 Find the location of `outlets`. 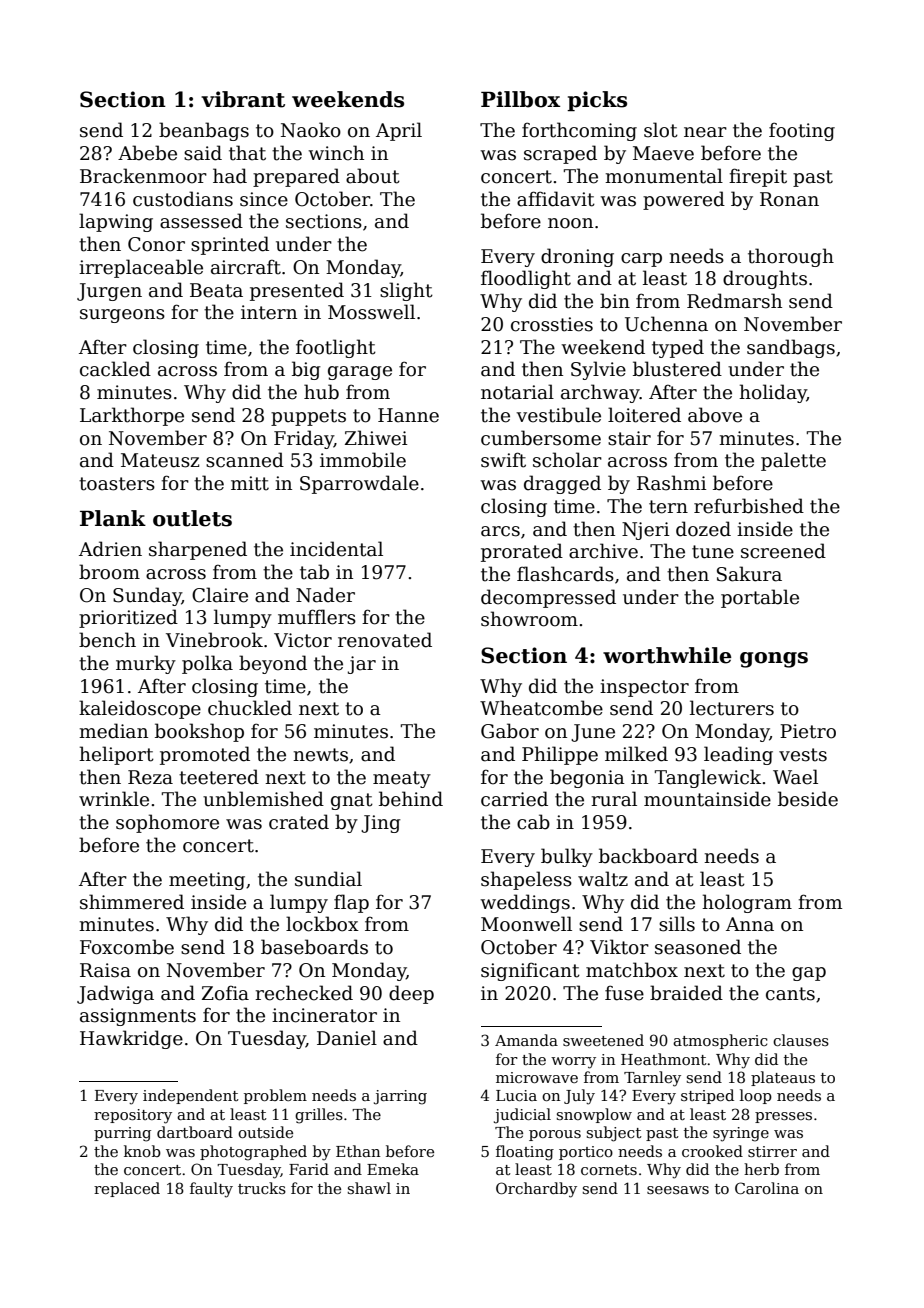

outlets is located at coordinates (192, 518).
